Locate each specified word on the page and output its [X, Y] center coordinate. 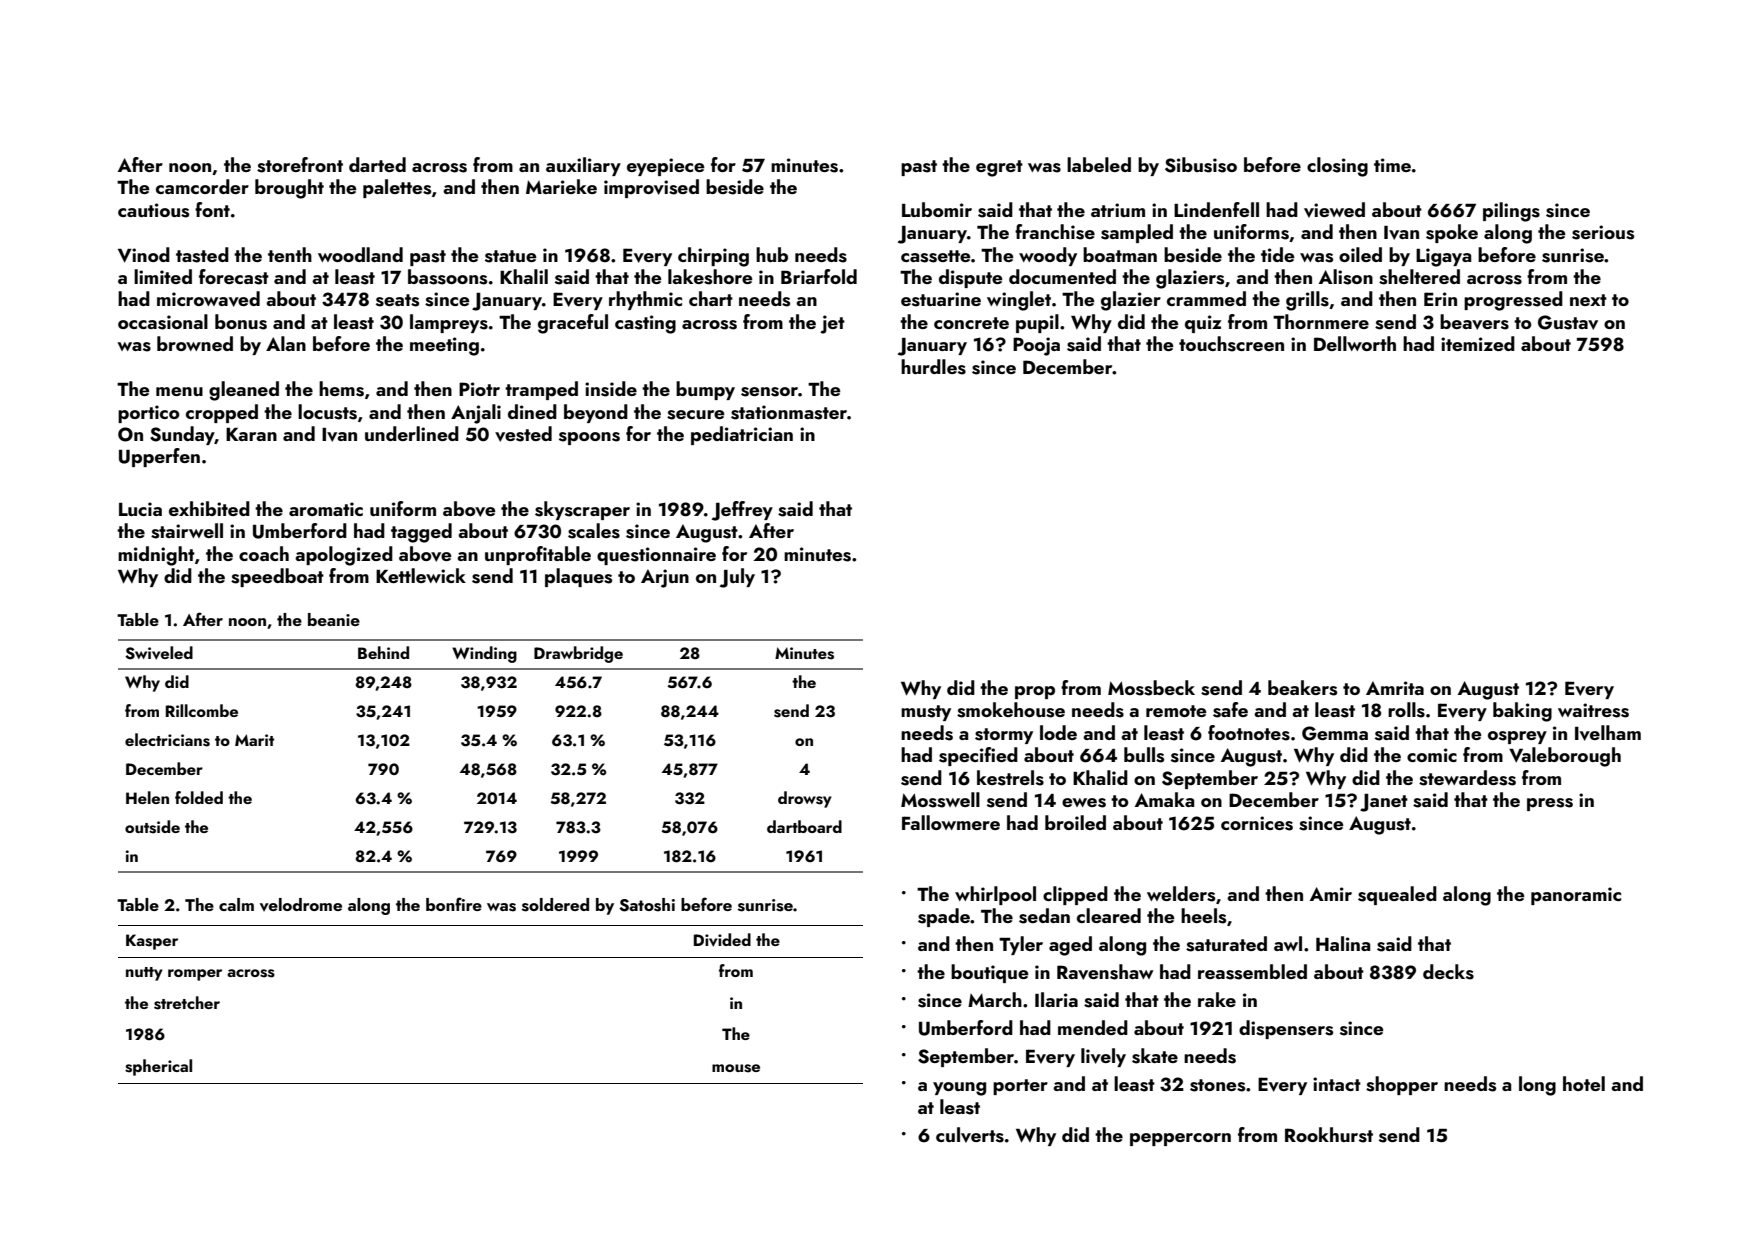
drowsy [805, 799]
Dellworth [1355, 343]
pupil [1037, 323]
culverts [970, 1135]
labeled [1099, 164]
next [1588, 300]
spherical [158, 1067]
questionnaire [656, 556]
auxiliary [583, 166]
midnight [156, 556]
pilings [1511, 212]
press [1550, 804]
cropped [222, 413]
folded [199, 797]
